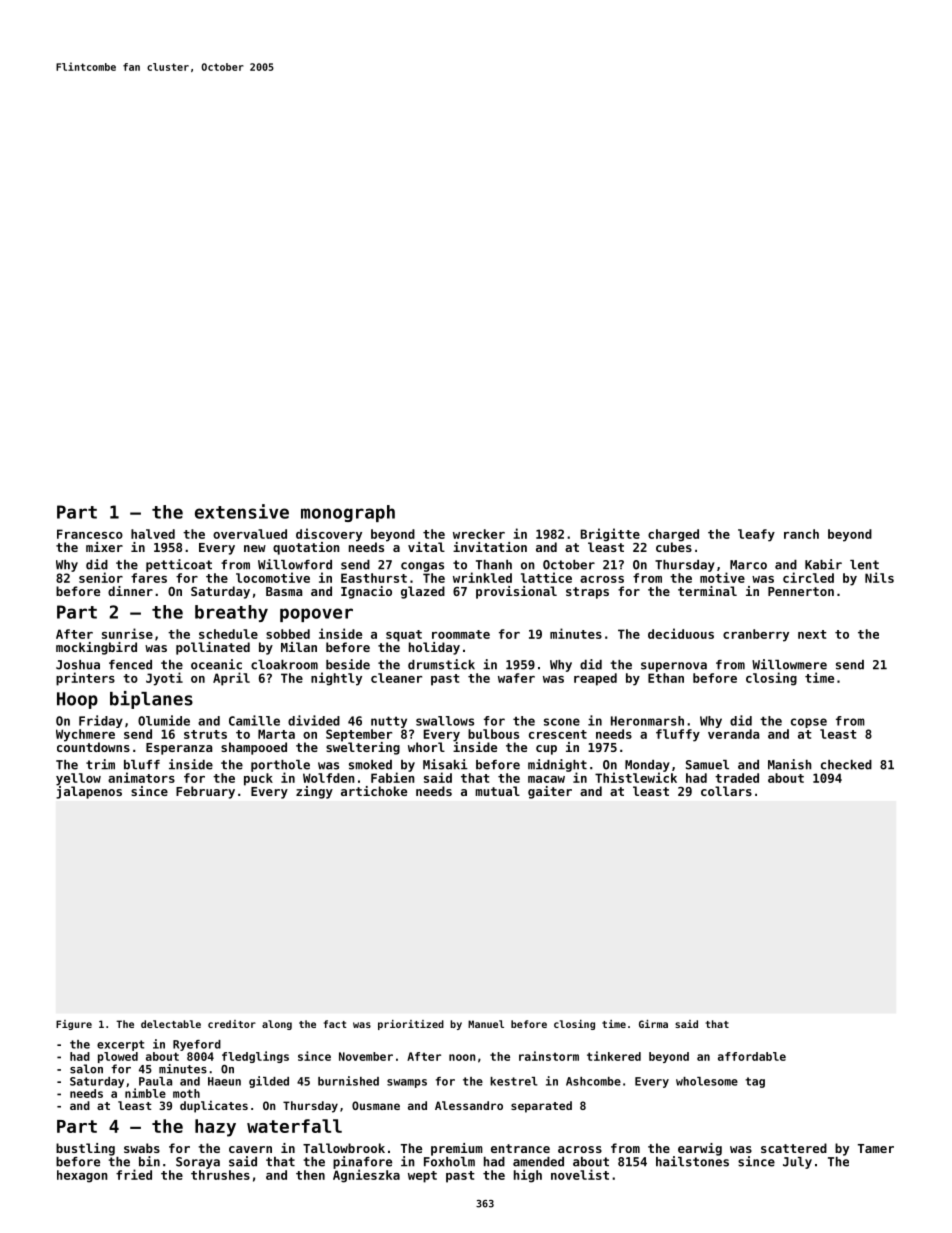 The height and width of the document is (1233, 952). Describe the element at coordinates (74, 1025) in the document. I see `Figure` at that location.
